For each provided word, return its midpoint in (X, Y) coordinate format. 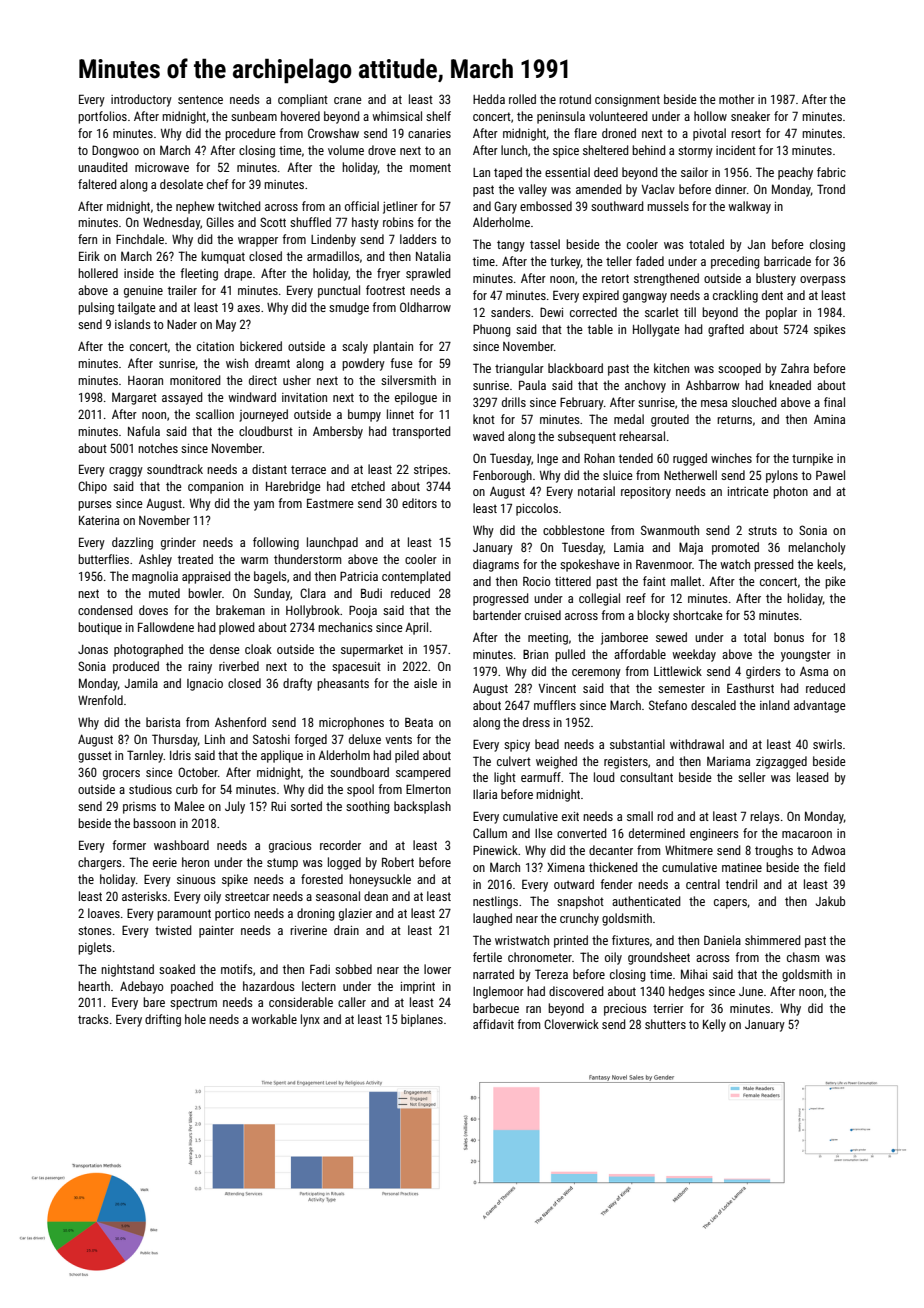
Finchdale (140, 239)
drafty (297, 684)
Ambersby (338, 432)
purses (95, 506)
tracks (93, 1019)
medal (629, 419)
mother (737, 99)
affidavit (493, 1024)
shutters (665, 1024)
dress (536, 722)
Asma (814, 671)
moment (430, 167)
